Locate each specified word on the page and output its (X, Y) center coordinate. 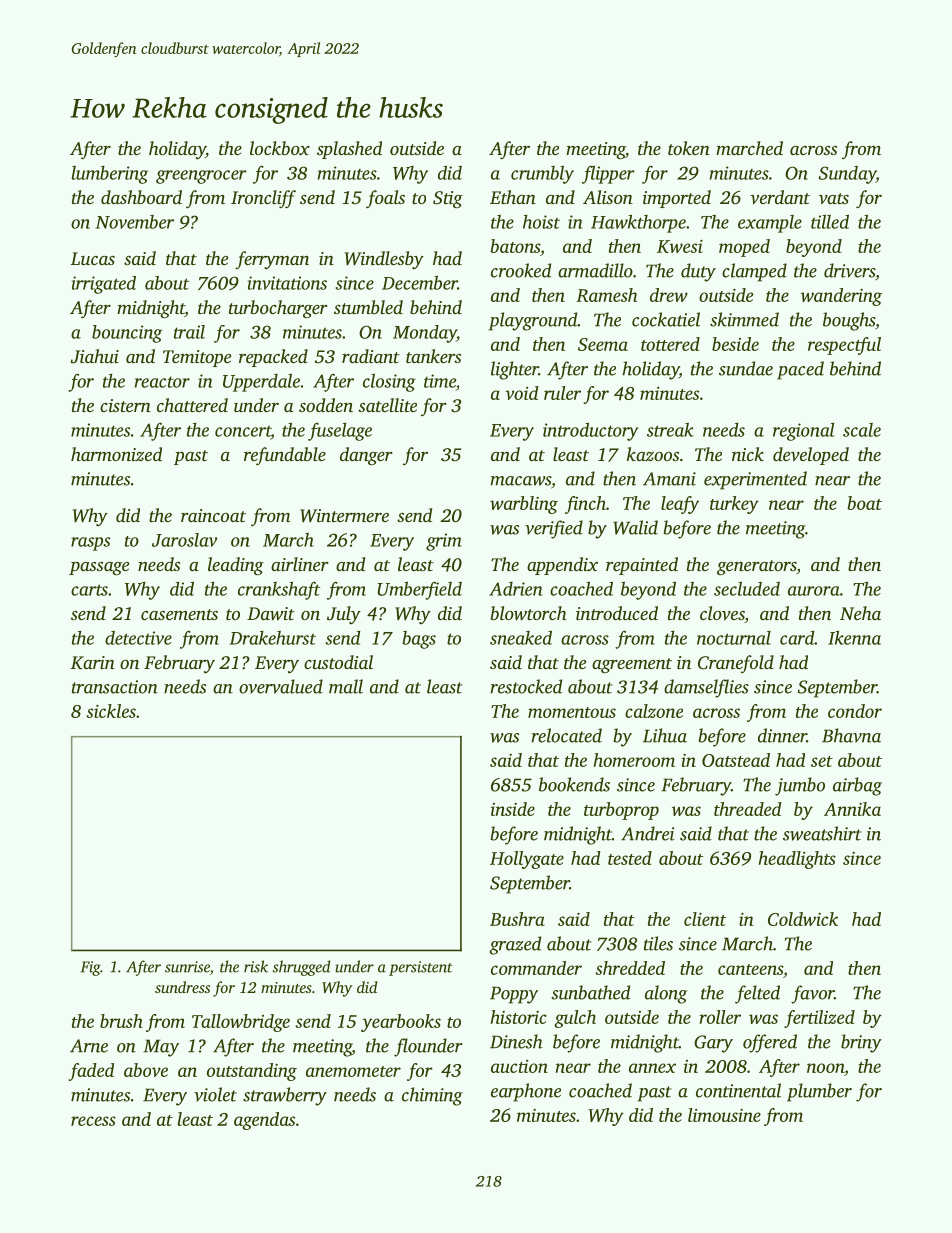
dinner (782, 735)
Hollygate (527, 860)
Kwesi (680, 246)
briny (861, 1043)
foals (385, 199)
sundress (182, 987)
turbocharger (278, 309)
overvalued (281, 686)
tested (630, 858)
